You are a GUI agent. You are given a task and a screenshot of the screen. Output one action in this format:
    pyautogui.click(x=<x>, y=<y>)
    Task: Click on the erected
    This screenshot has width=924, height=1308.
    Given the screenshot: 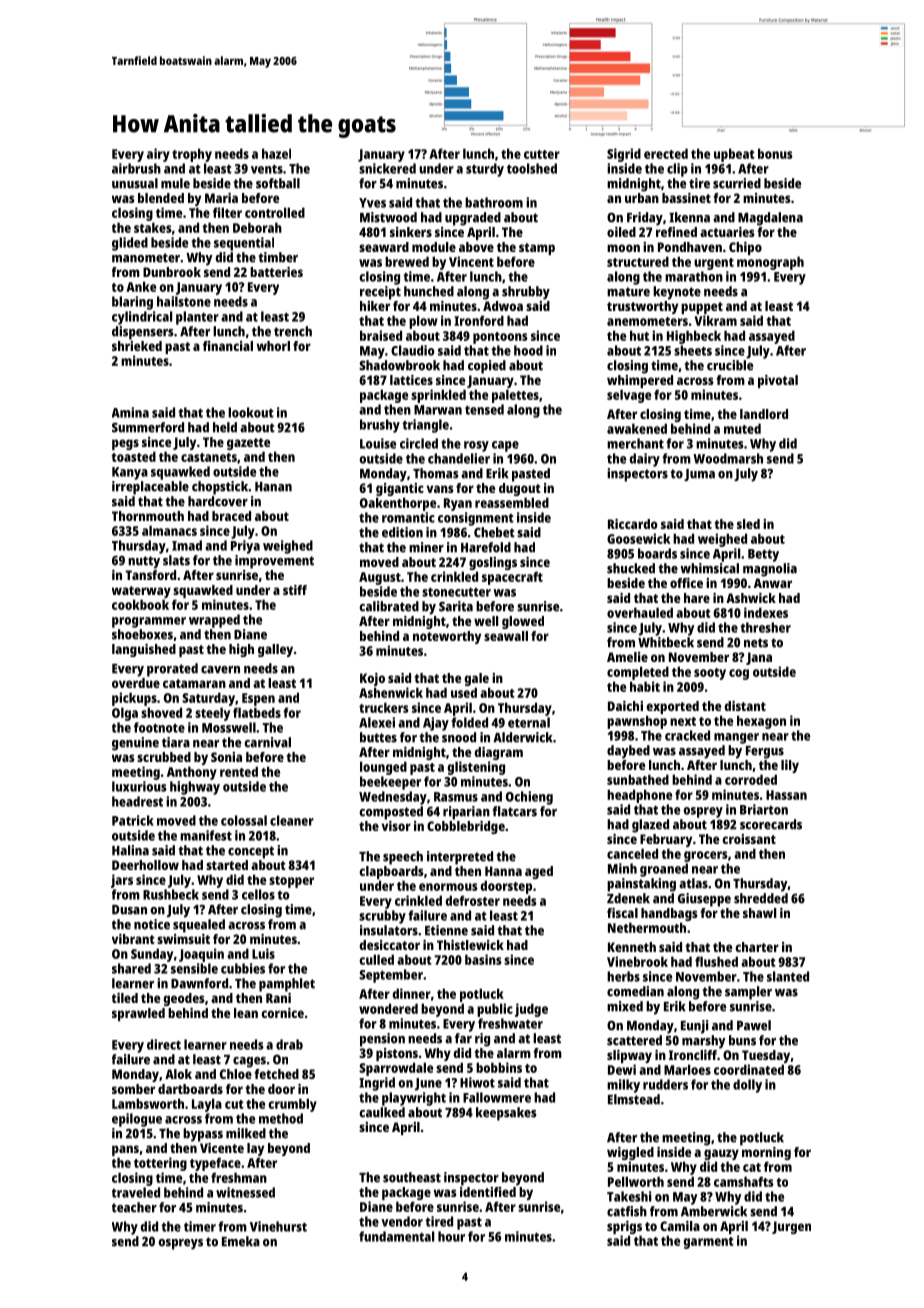 What is the action you would take?
    pyautogui.click(x=666, y=153)
